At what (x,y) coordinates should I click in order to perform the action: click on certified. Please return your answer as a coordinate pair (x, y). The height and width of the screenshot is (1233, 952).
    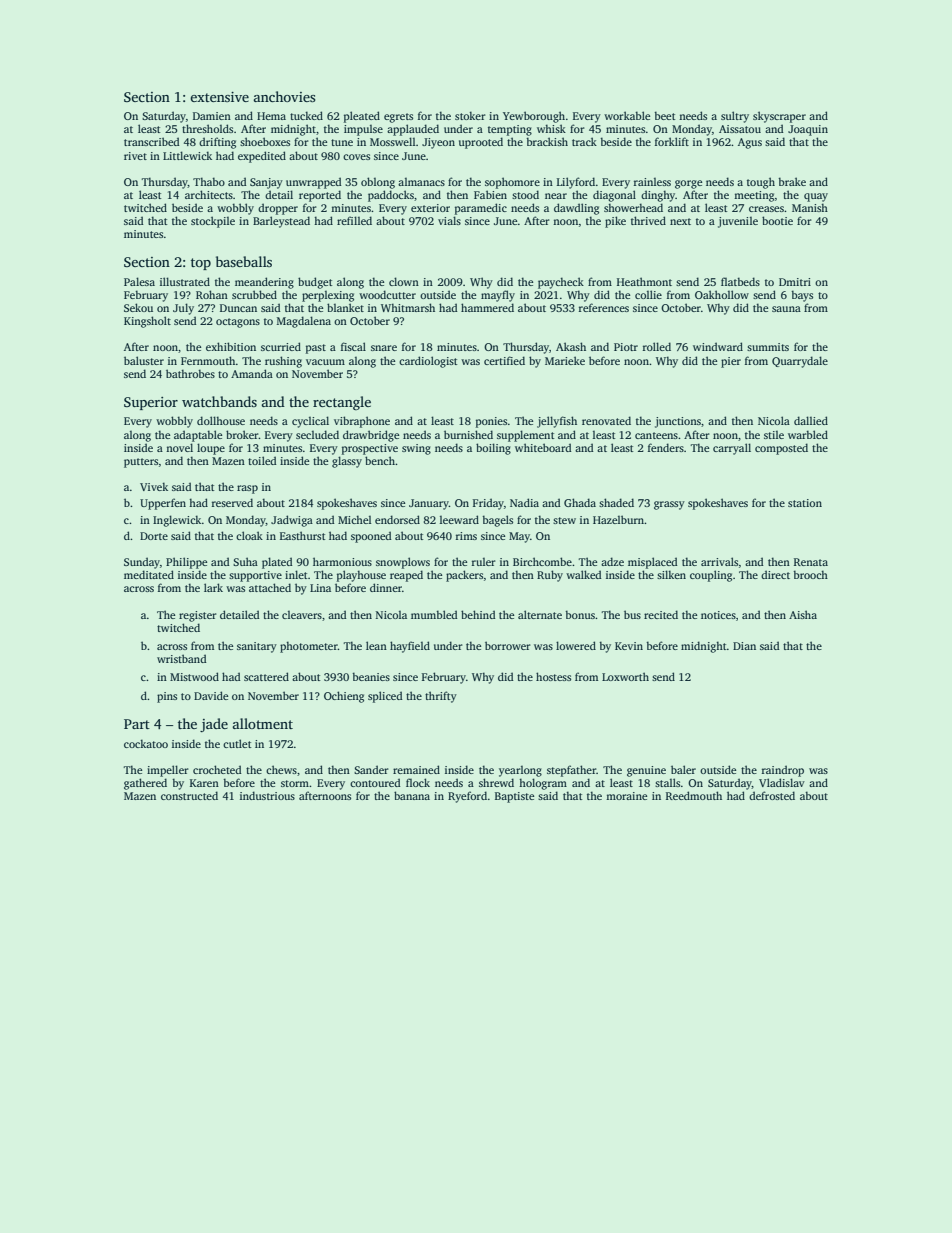
    Looking at the image, I should click on (504, 360).
